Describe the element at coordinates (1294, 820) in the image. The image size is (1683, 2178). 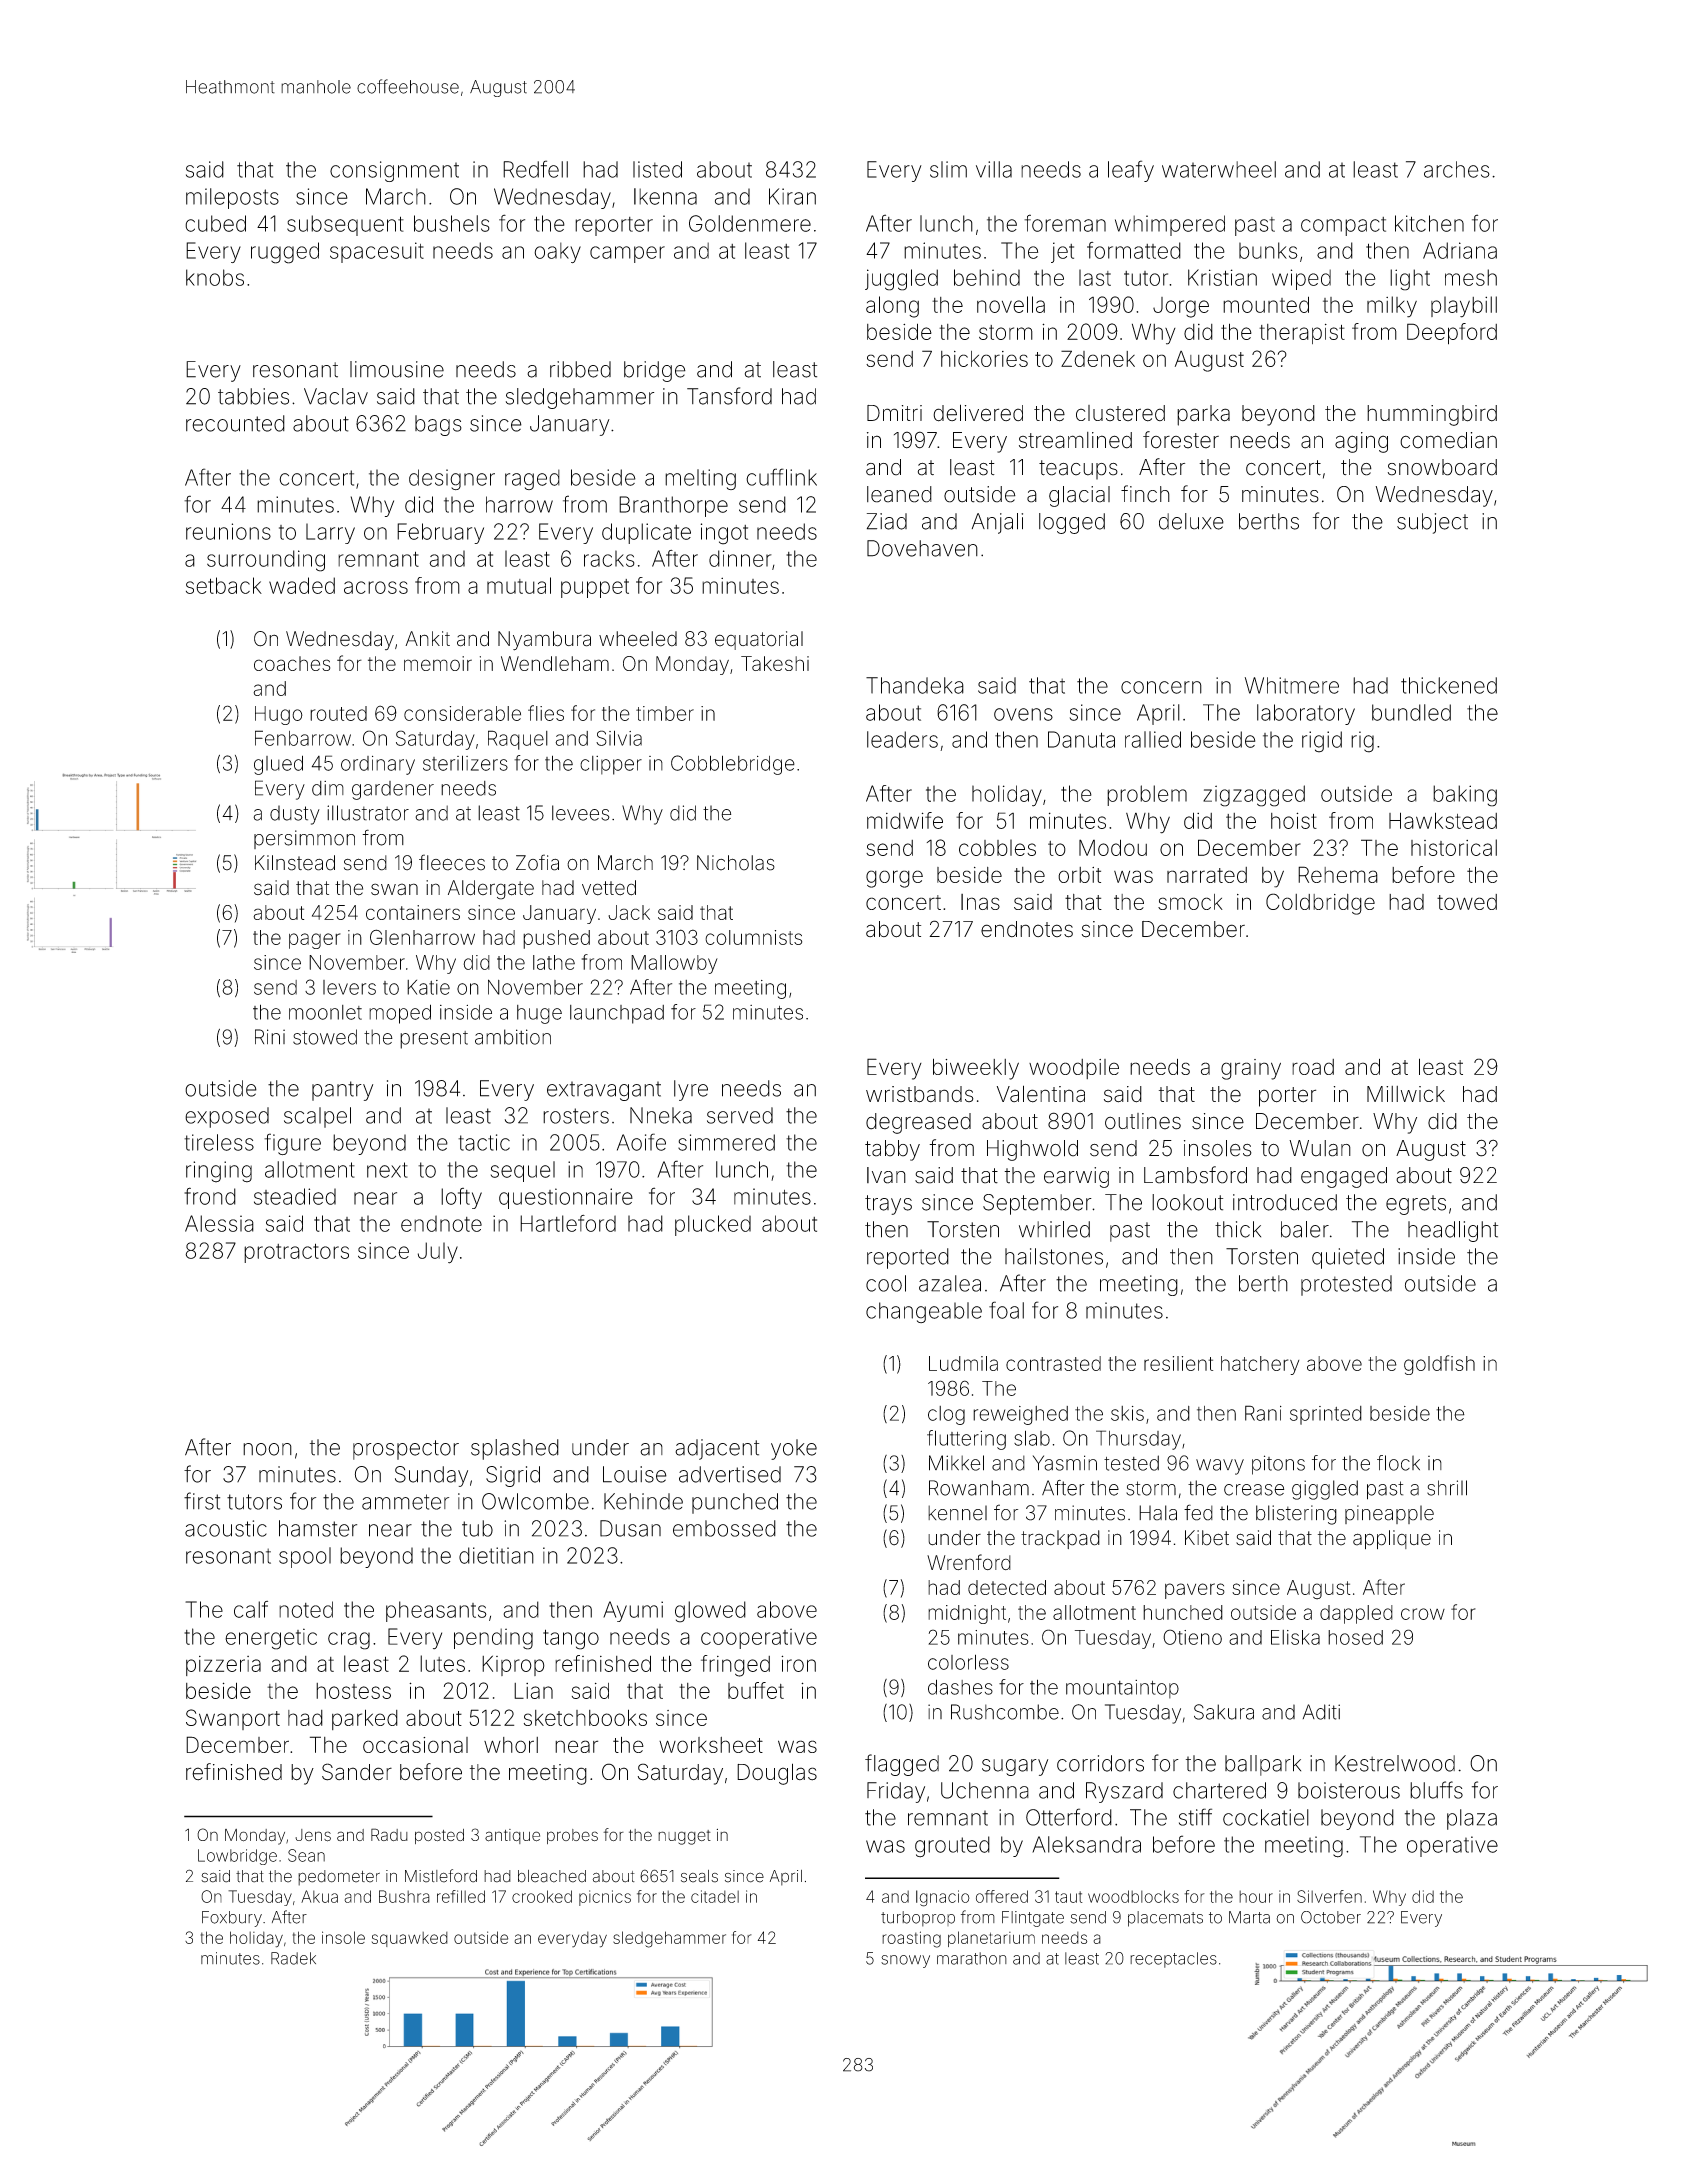
I see `hoist` at that location.
